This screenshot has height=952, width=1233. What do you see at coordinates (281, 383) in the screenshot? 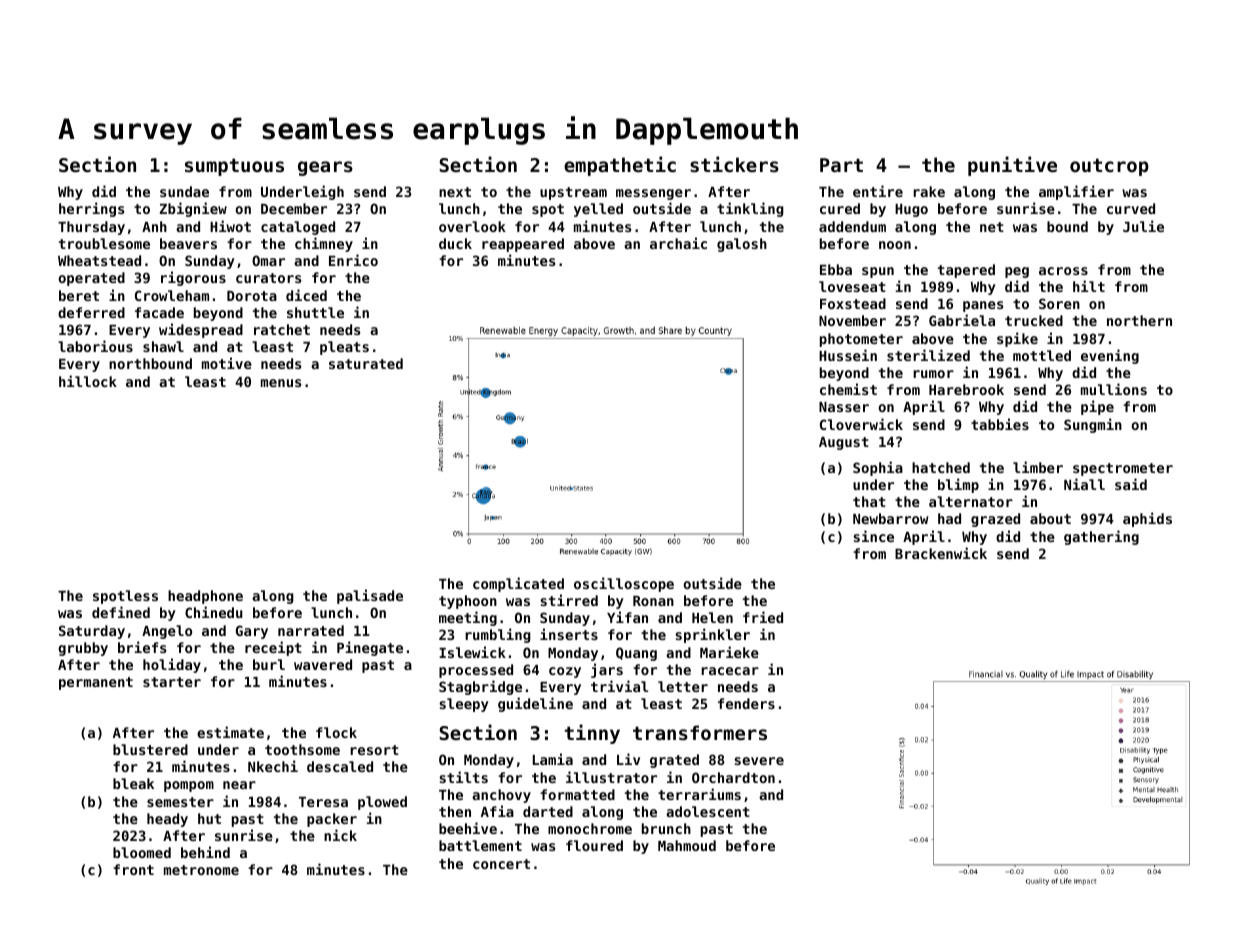
I see `menus` at bounding box center [281, 383].
